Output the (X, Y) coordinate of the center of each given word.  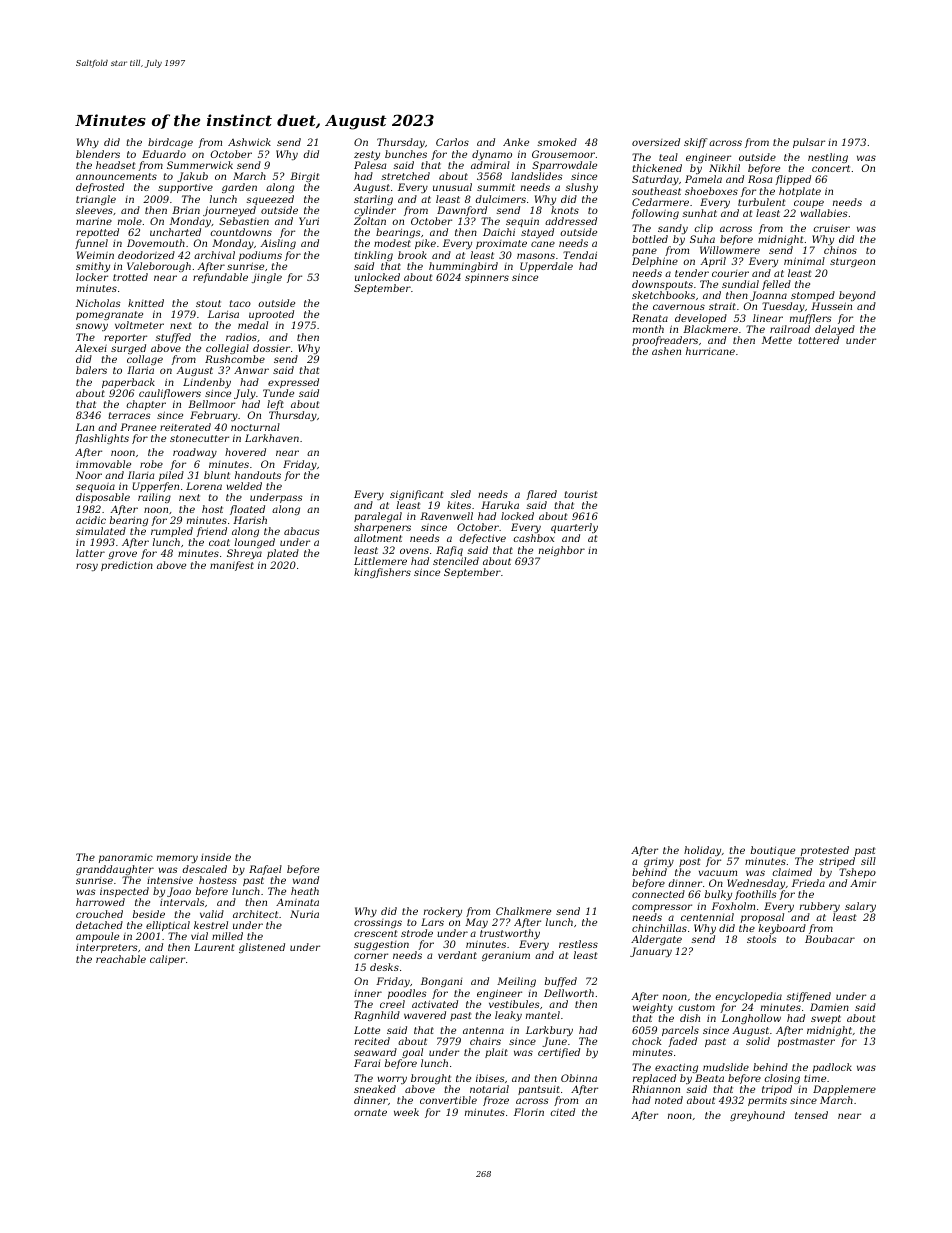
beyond (857, 296)
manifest (232, 566)
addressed (571, 221)
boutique (773, 851)
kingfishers (382, 573)
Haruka (500, 505)
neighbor (562, 551)
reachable (121, 959)
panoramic (126, 858)
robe (151, 464)
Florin (529, 1112)
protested (825, 851)
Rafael (265, 870)
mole (130, 221)
